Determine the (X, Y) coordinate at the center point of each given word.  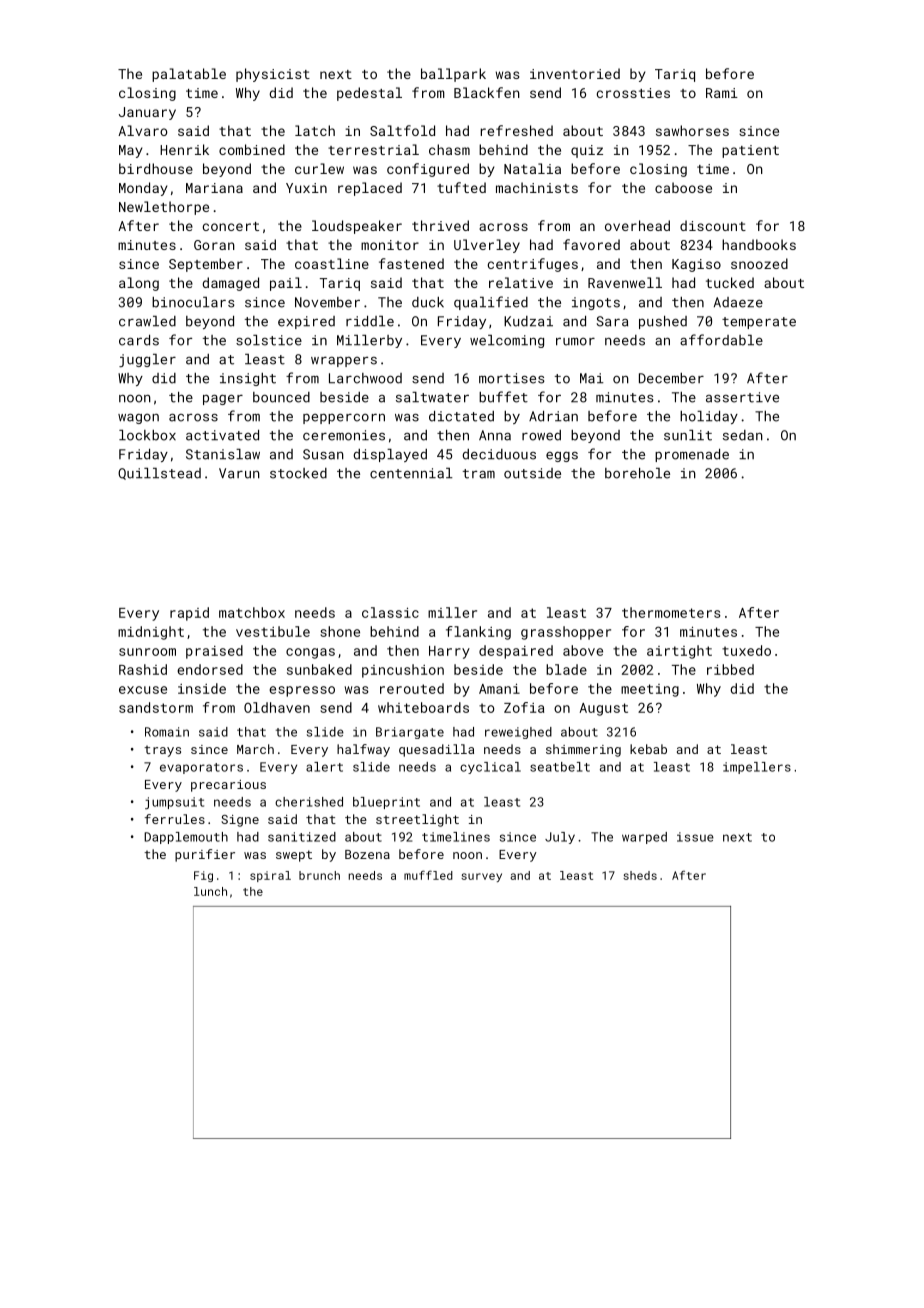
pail (286, 284)
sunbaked (319, 669)
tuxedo (746, 650)
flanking (478, 633)
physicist (273, 75)
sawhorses (692, 130)
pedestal (369, 94)
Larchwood (365, 378)
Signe (240, 821)
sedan (743, 435)
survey (481, 877)
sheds (640, 875)
